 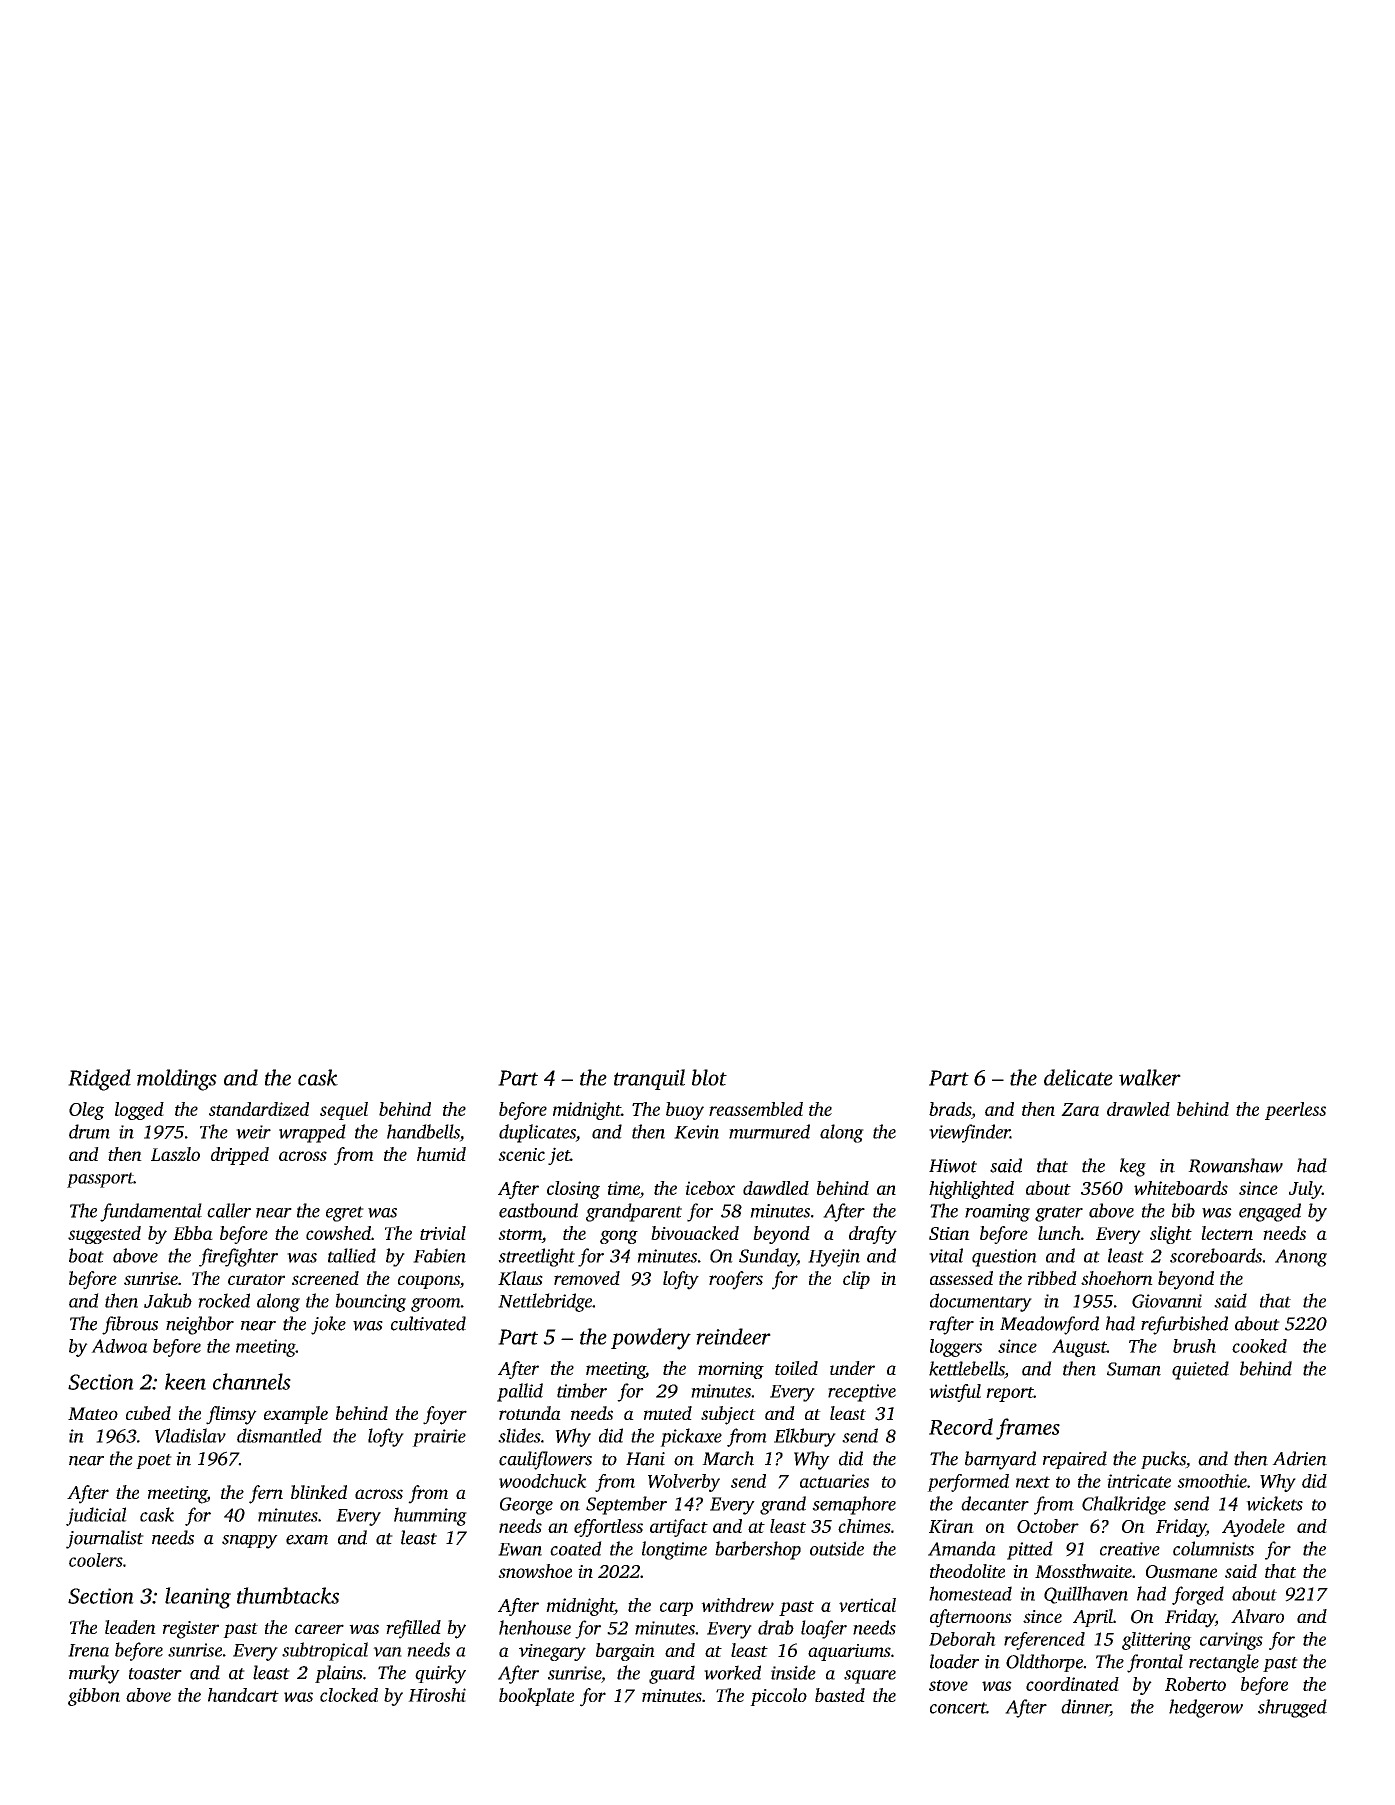 What do you see at coordinates (958, 1708) in the image?
I see `concert` at bounding box center [958, 1708].
